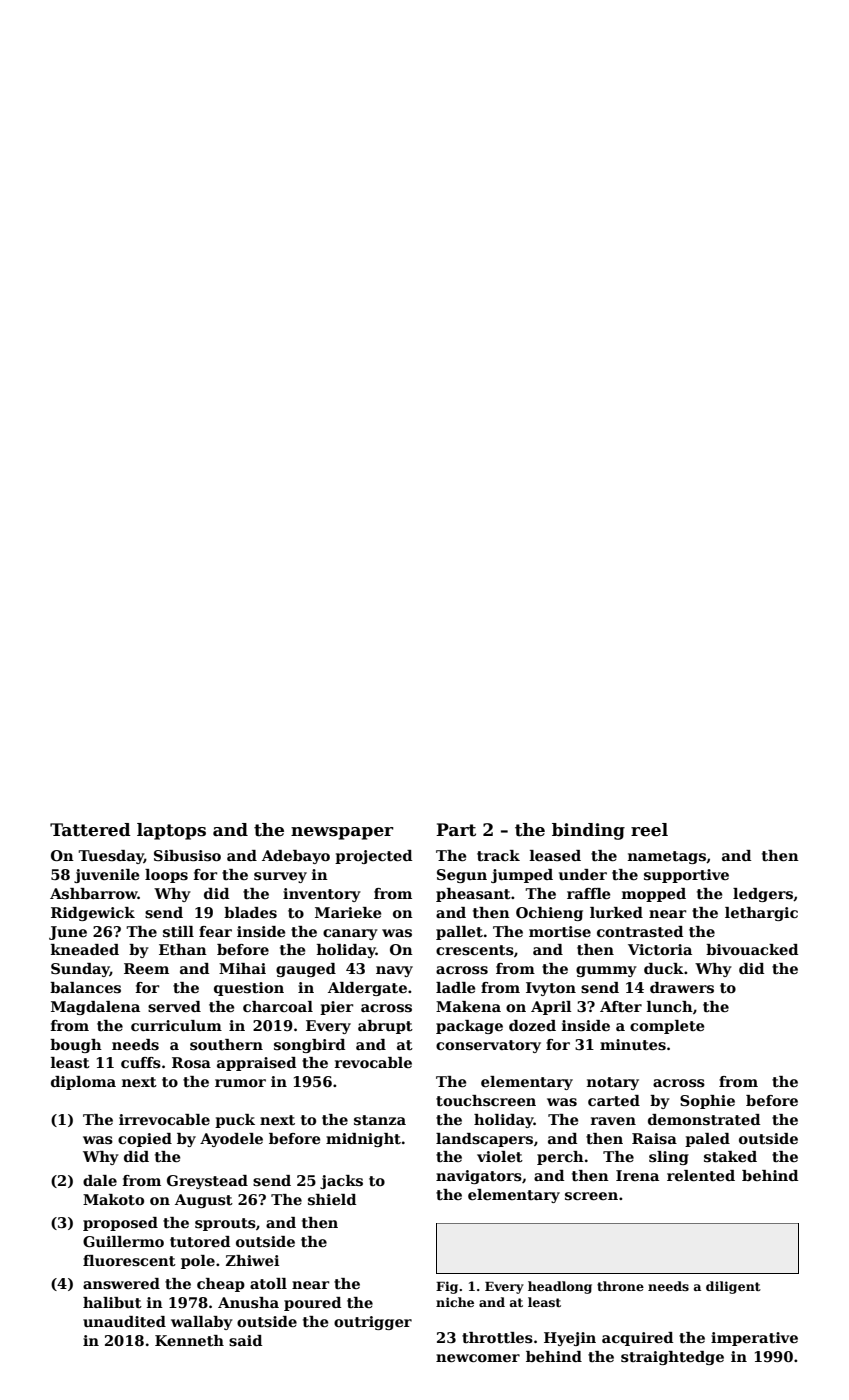 The width and height of the screenshot is (849, 1400). What do you see at coordinates (551, 1008) in the screenshot?
I see `April` at bounding box center [551, 1008].
